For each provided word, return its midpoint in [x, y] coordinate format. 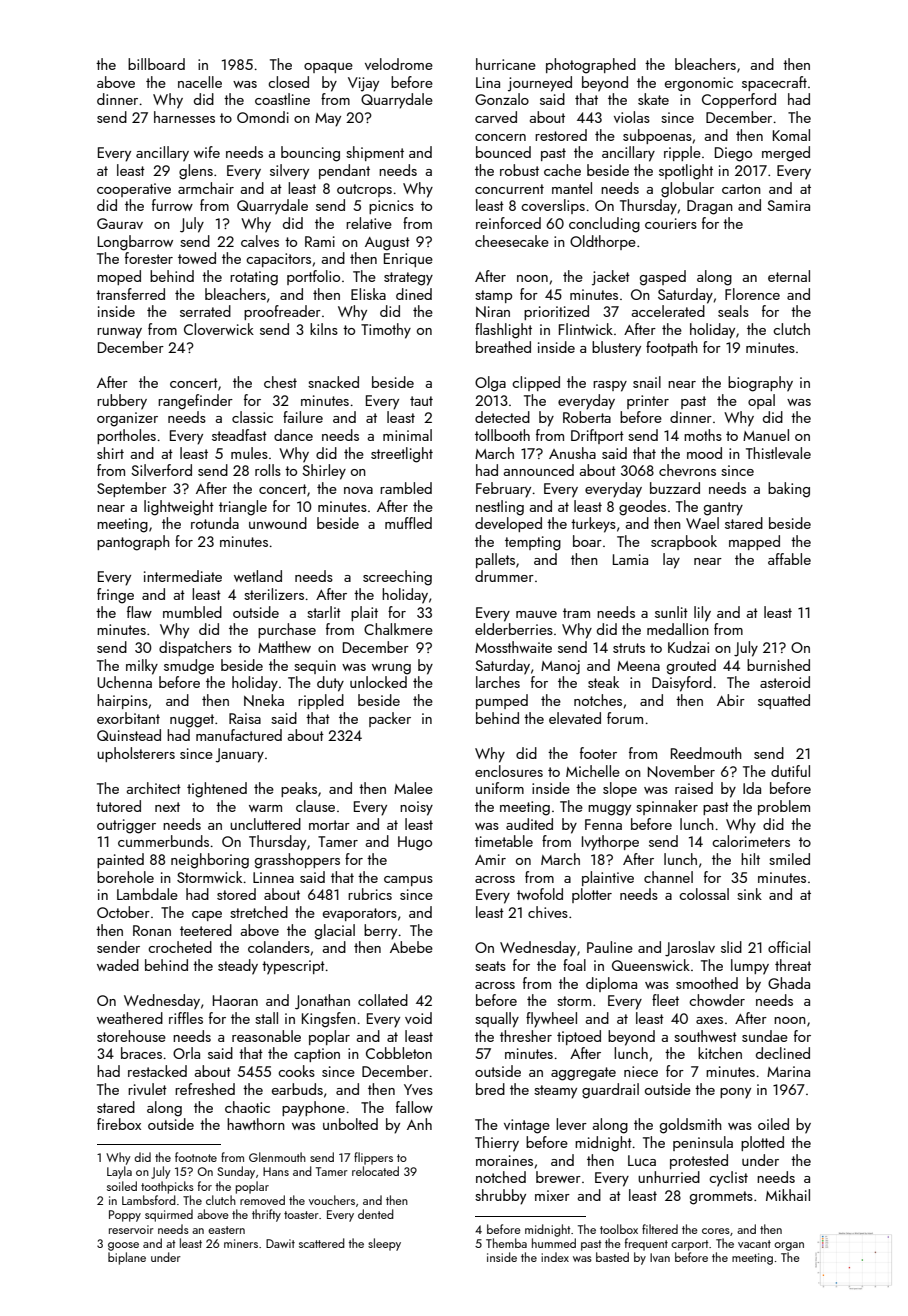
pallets [495, 560]
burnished [778, 665]
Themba [506, 1243]
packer [390, 719]
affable [789, 559]
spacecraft [774, 83]
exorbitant [128, 718]
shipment [375, 153]
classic [252, 417]
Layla [119, 1172]
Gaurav [120, 223]
